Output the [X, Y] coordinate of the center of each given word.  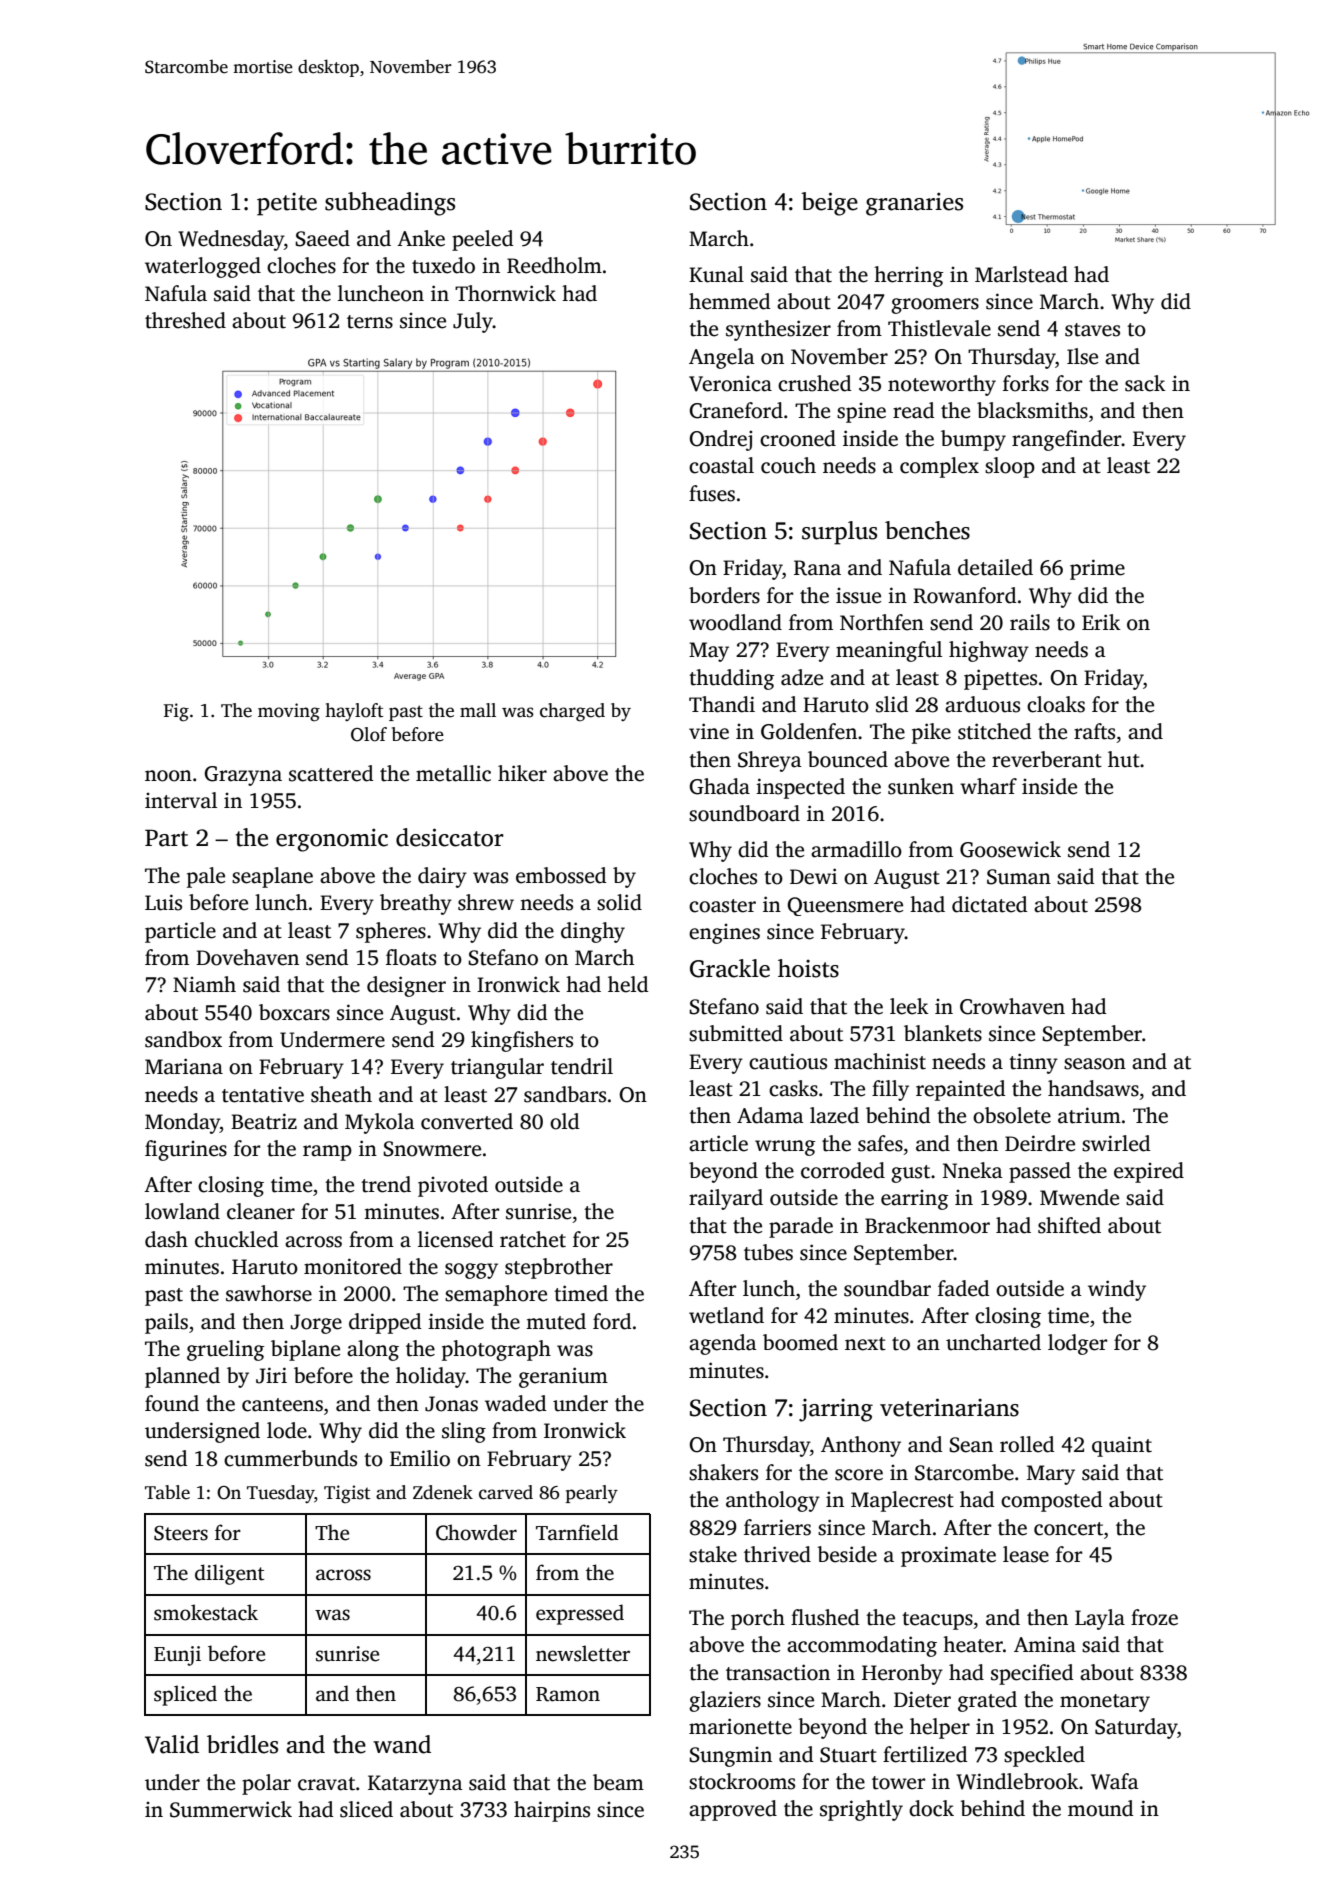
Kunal [716, 274]
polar [266, 1784]
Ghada [719, 786]
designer [406, 986]
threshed [185, 320]
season [1095, 1064]
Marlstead [1021, 274]
